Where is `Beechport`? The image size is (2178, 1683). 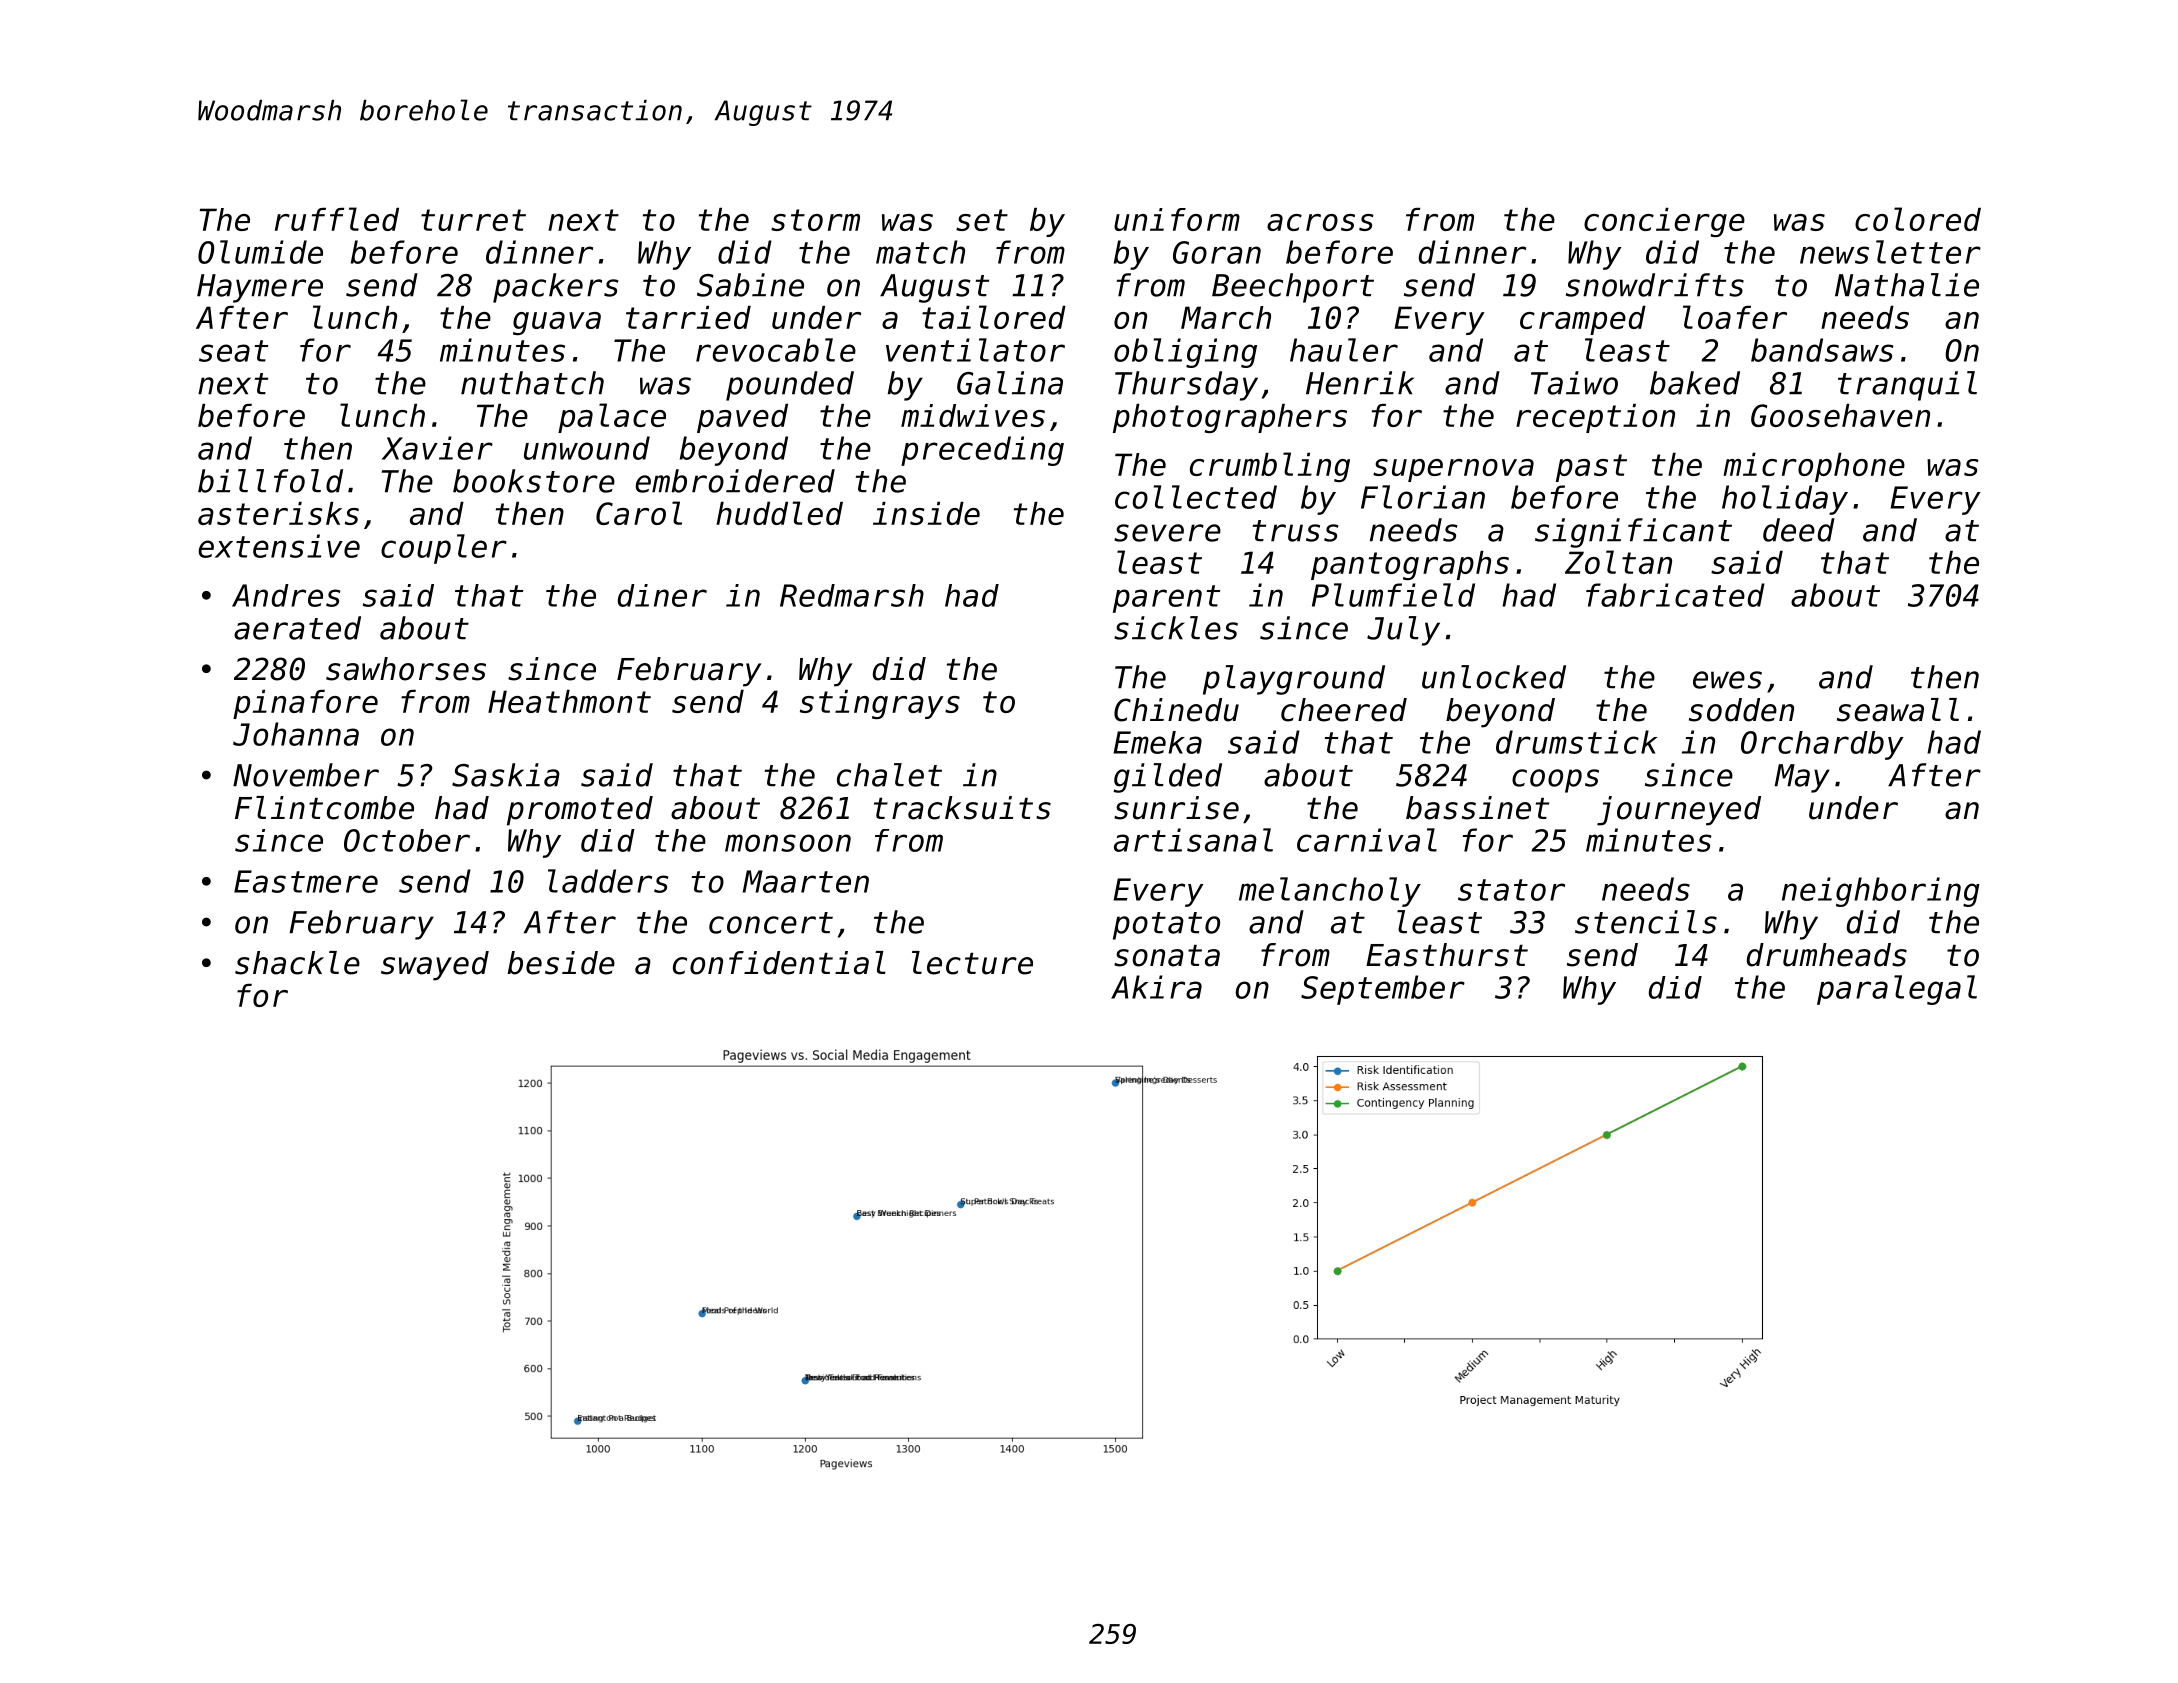 Beechport is located at coordinates (1293, 288).
